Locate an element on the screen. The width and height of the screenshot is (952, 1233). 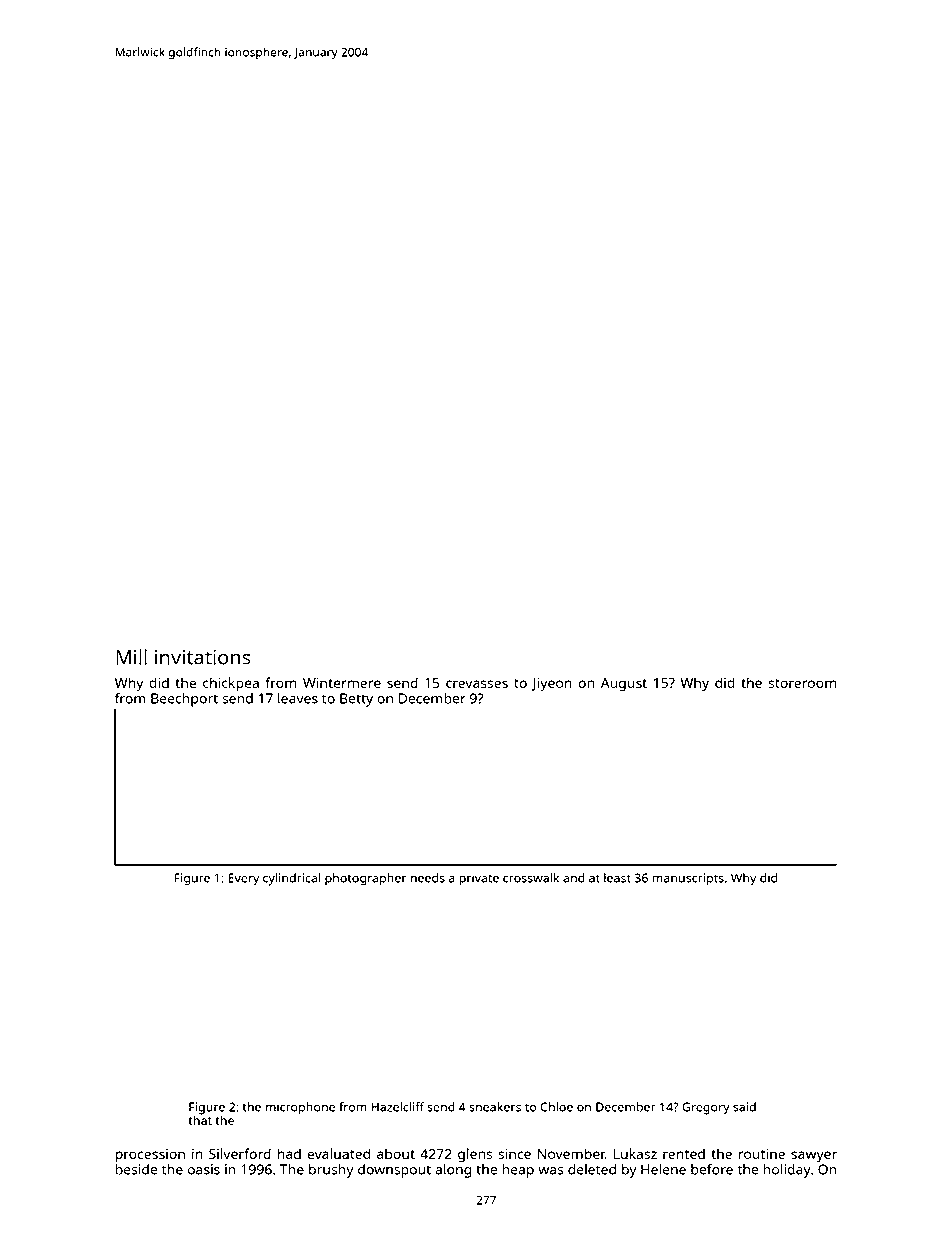
said is located at coordinates (744, 1107).
